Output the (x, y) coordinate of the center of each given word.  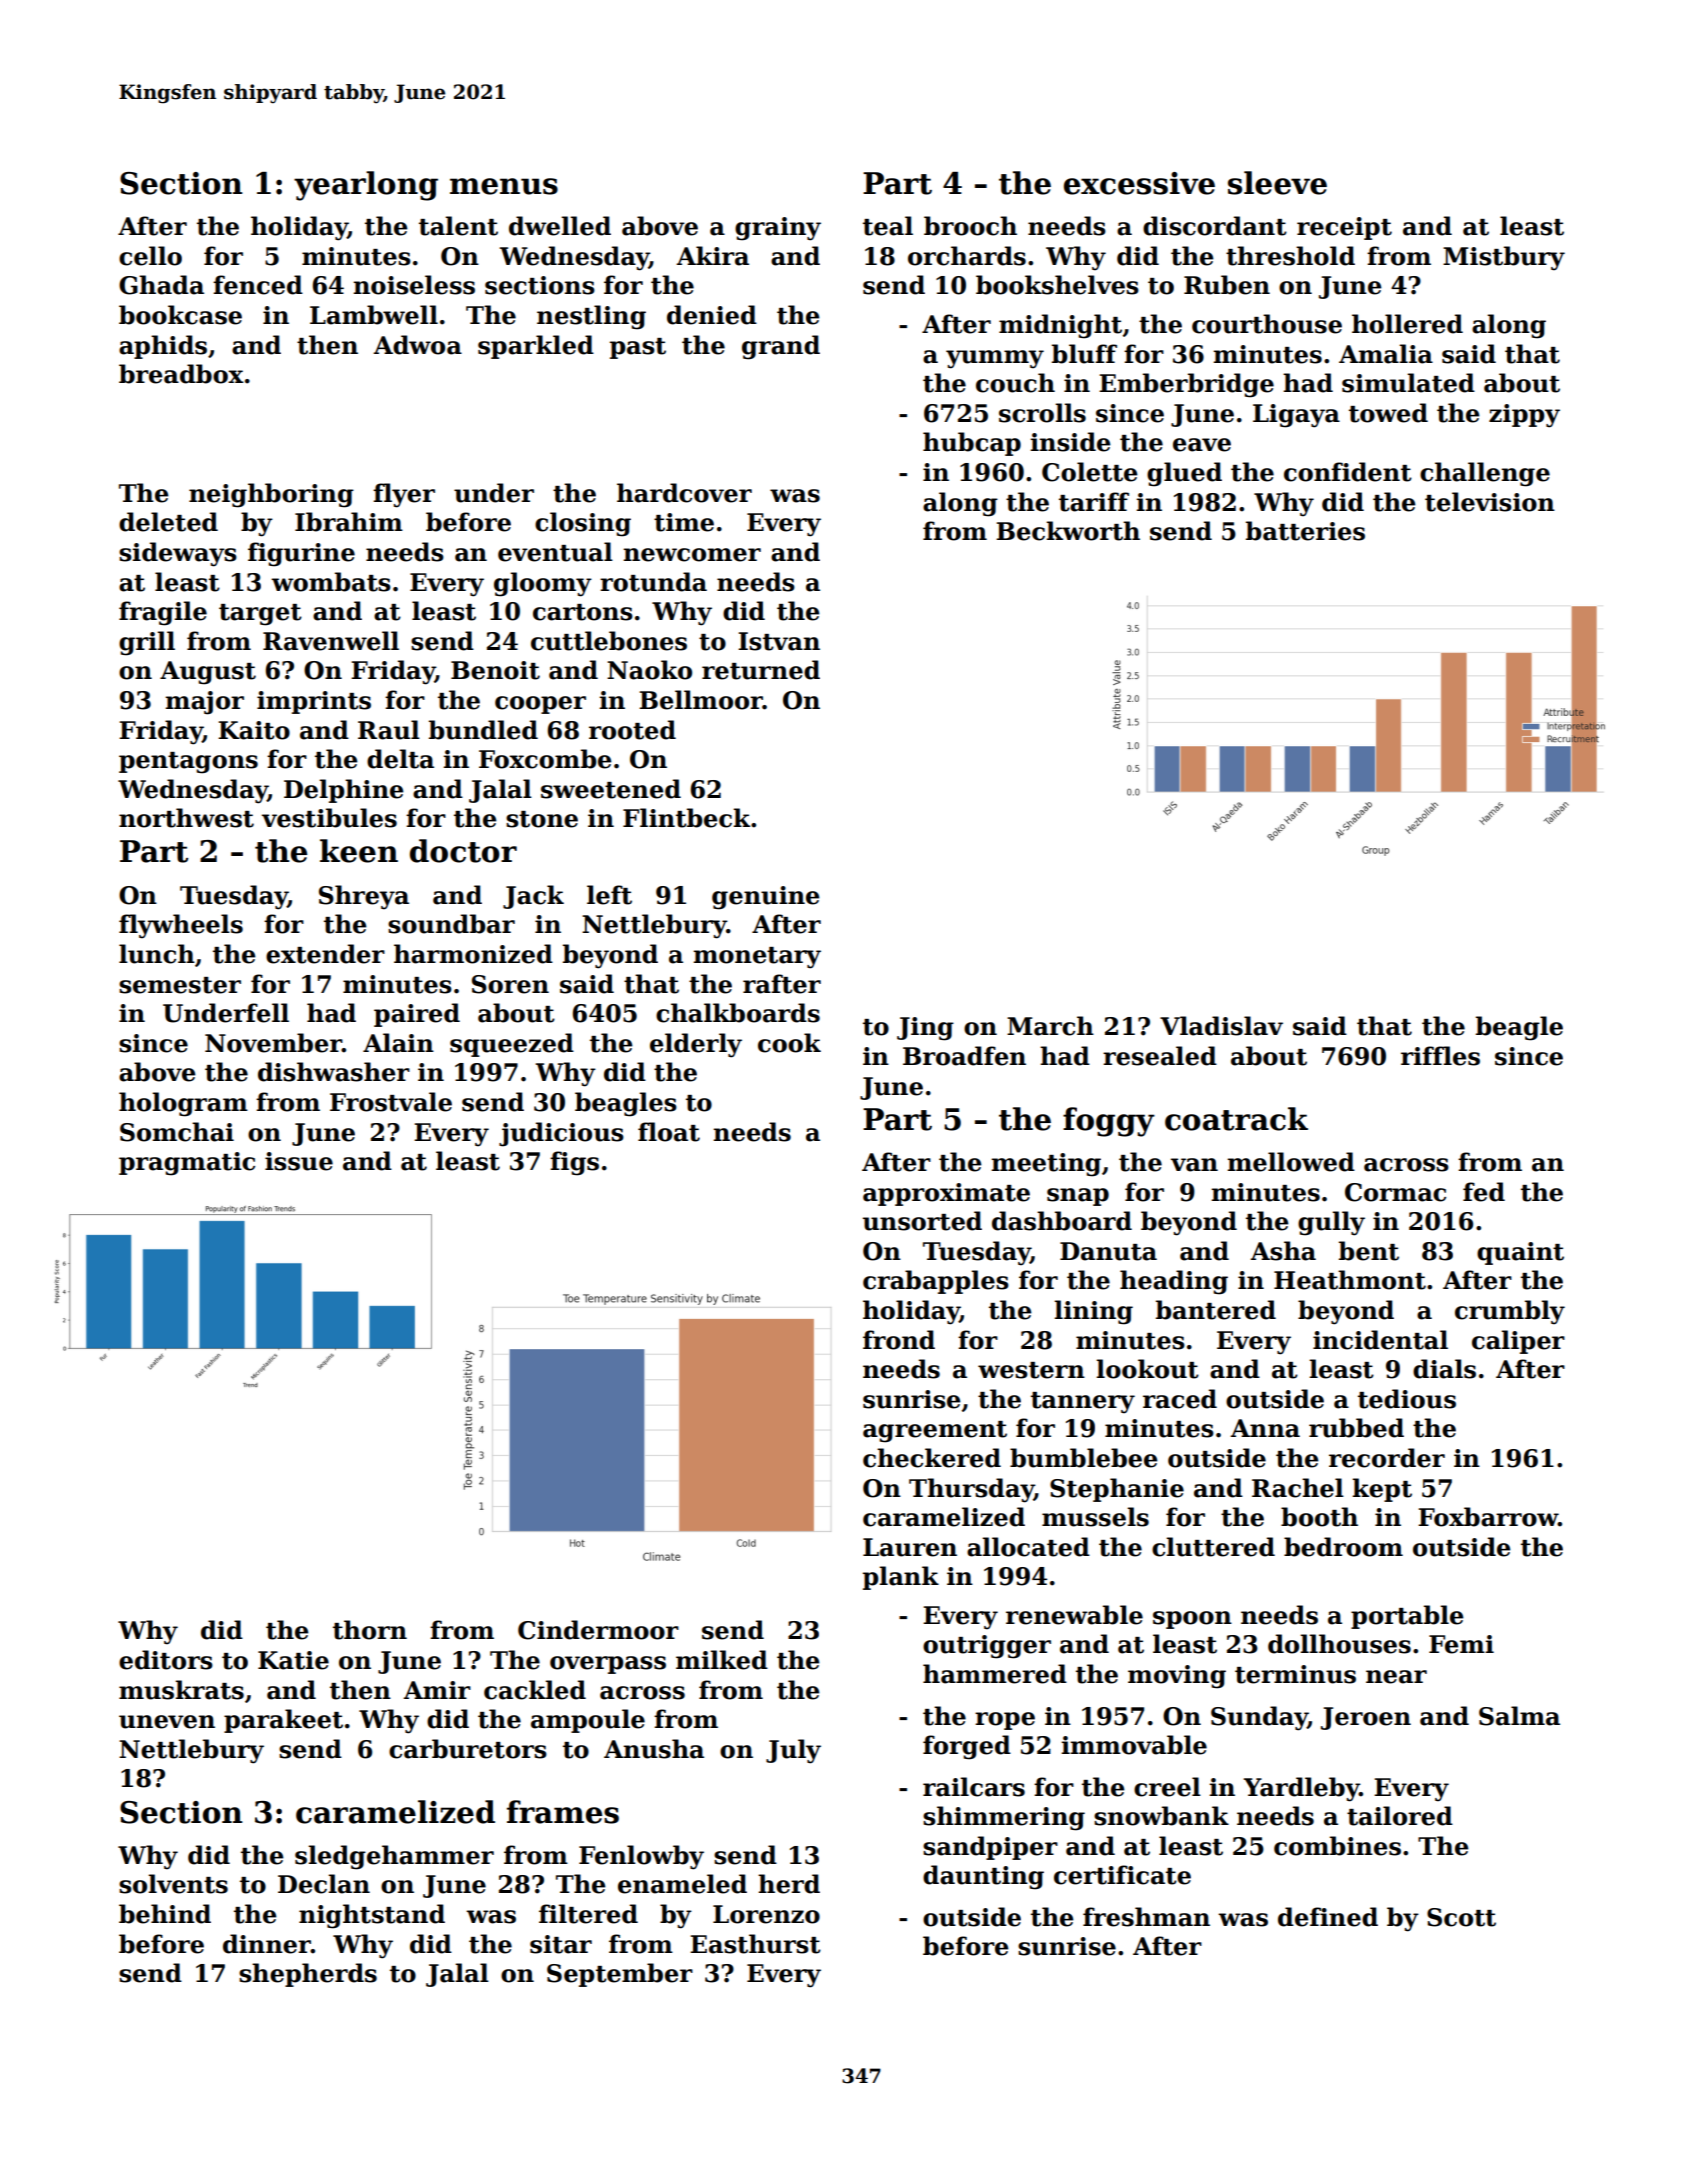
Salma (1519, 1716)
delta (400, 759)
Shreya (364, 897)
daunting (983, 1877)
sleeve (1277, 183)
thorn (370, 1630)
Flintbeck (686, 818)
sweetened (611, 789)
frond (899, 1340)
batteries (1305, 531)
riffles (1440, 1056)
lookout (1147, 1369)
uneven (167, 1722)
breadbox (181, 374)
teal (888, 226)
